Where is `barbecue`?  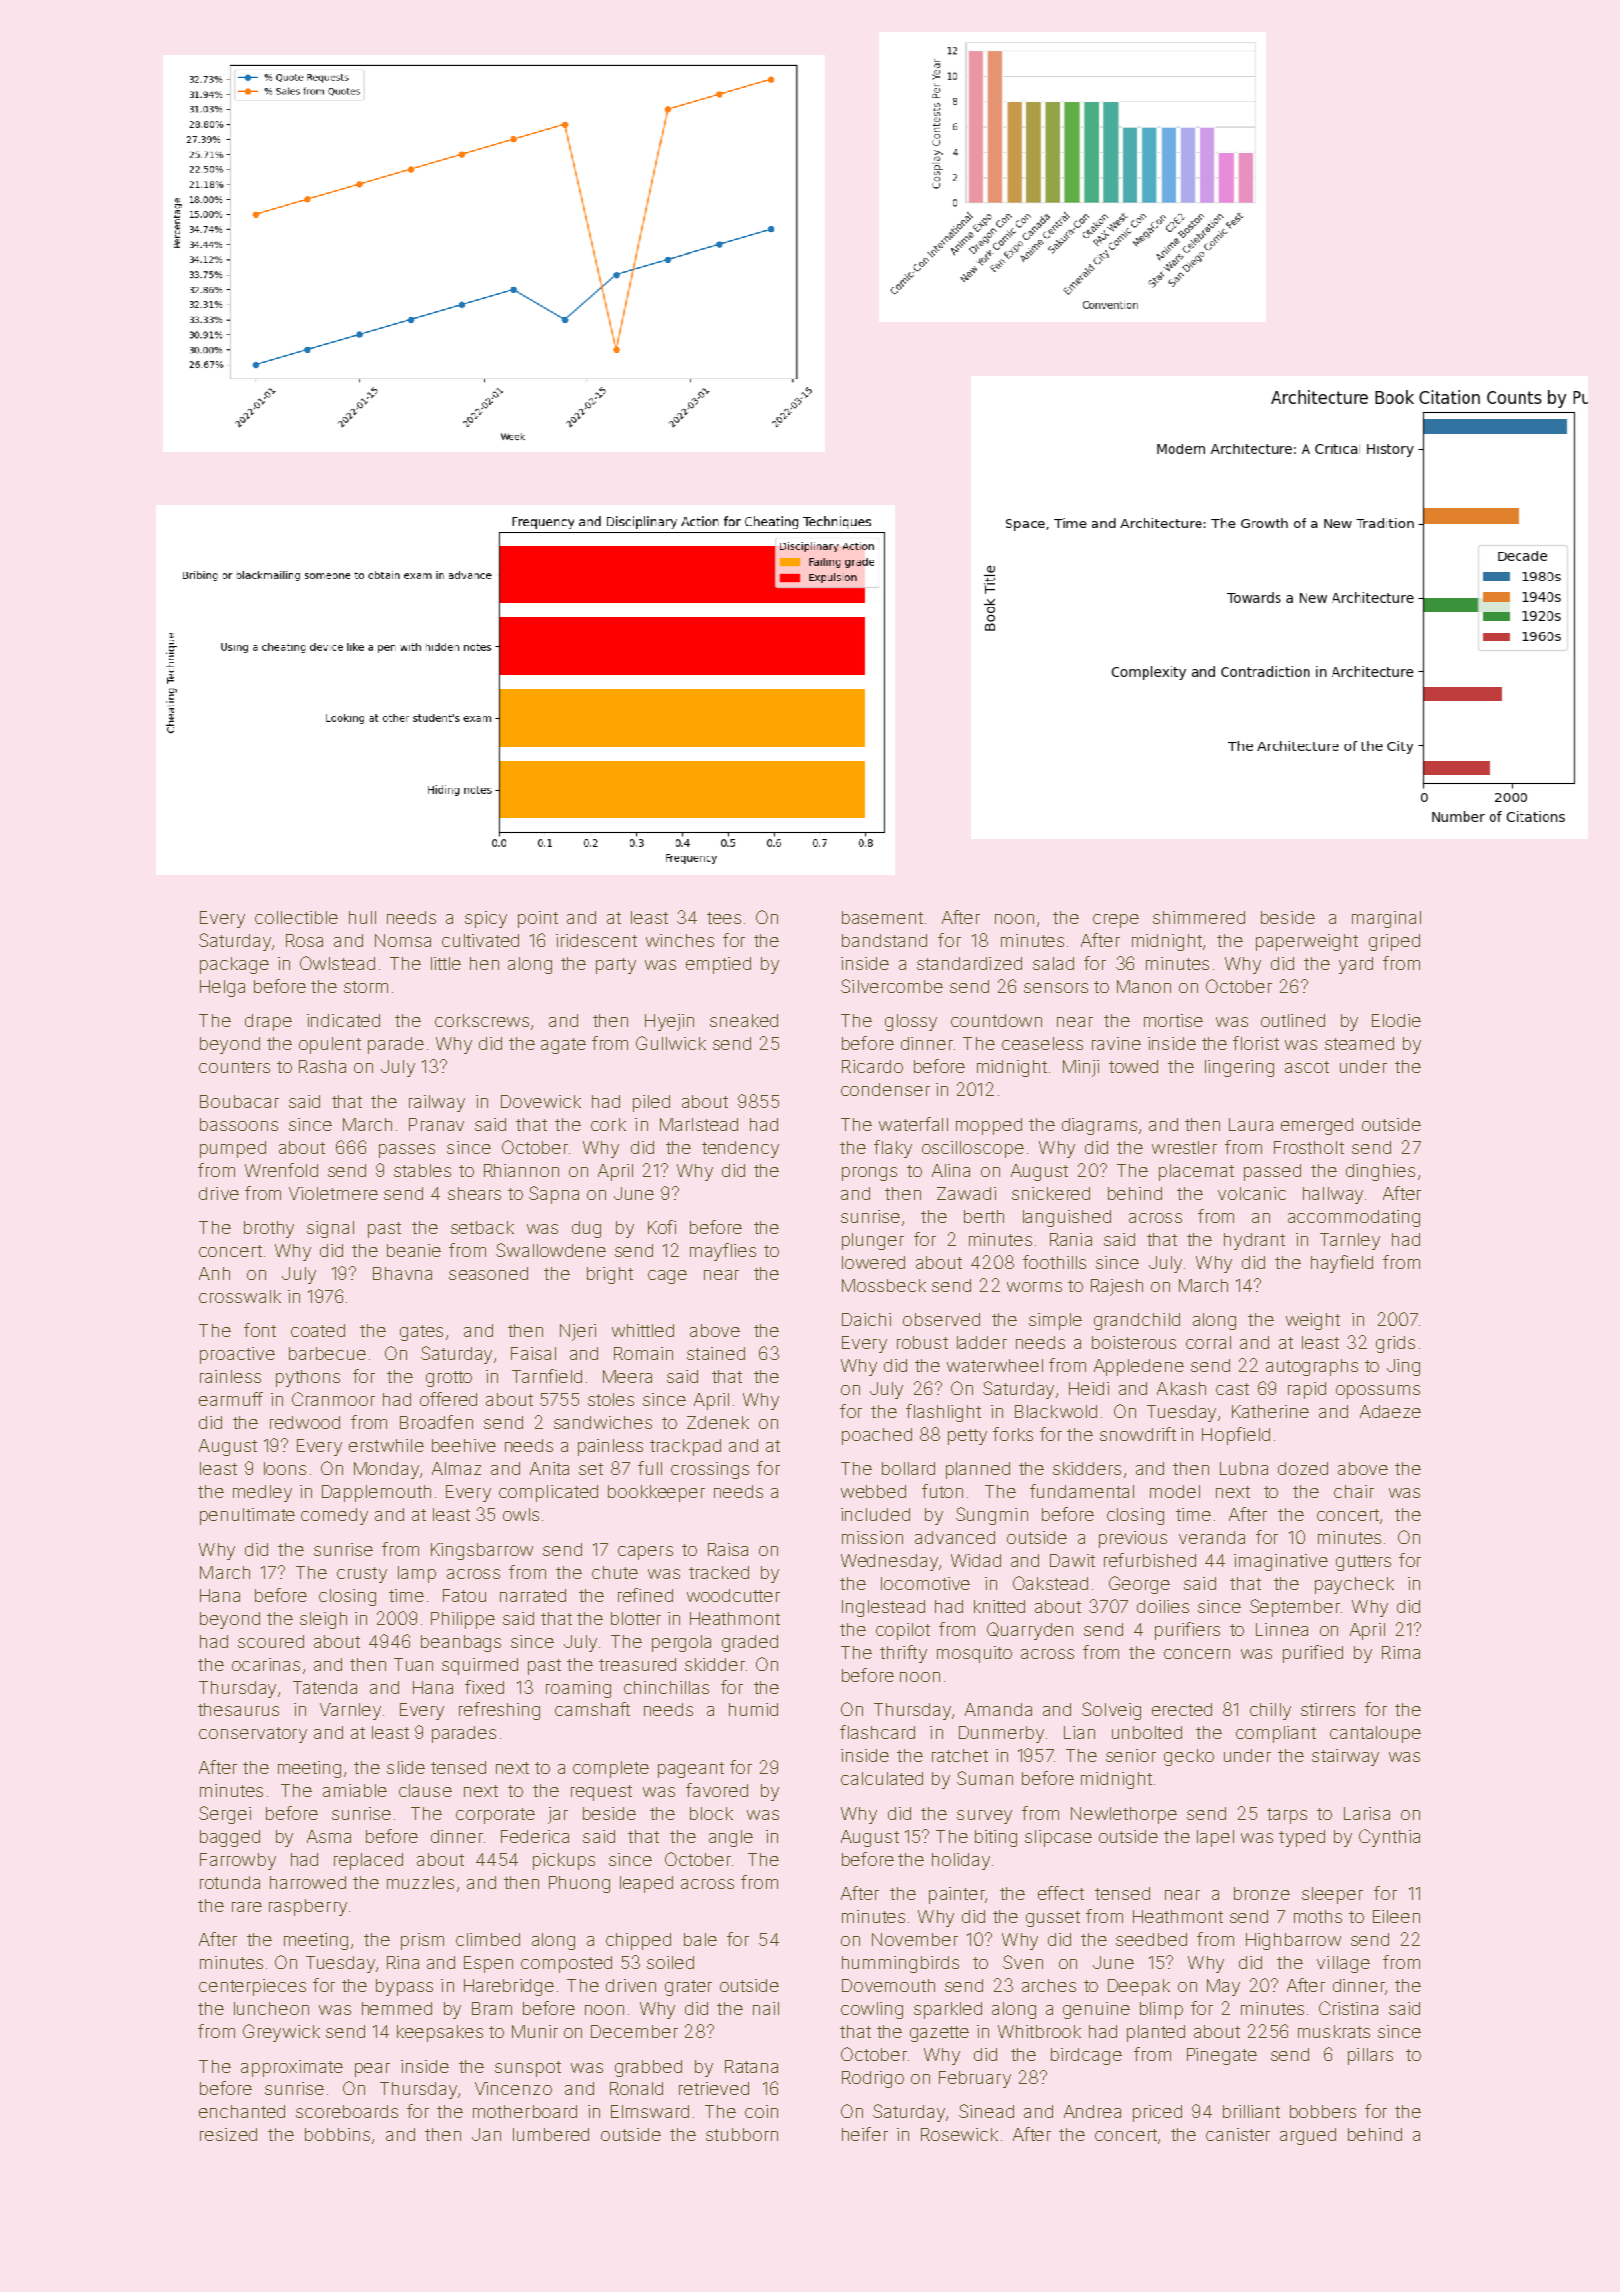
barbecue is located at coordinates (327, 1353).
